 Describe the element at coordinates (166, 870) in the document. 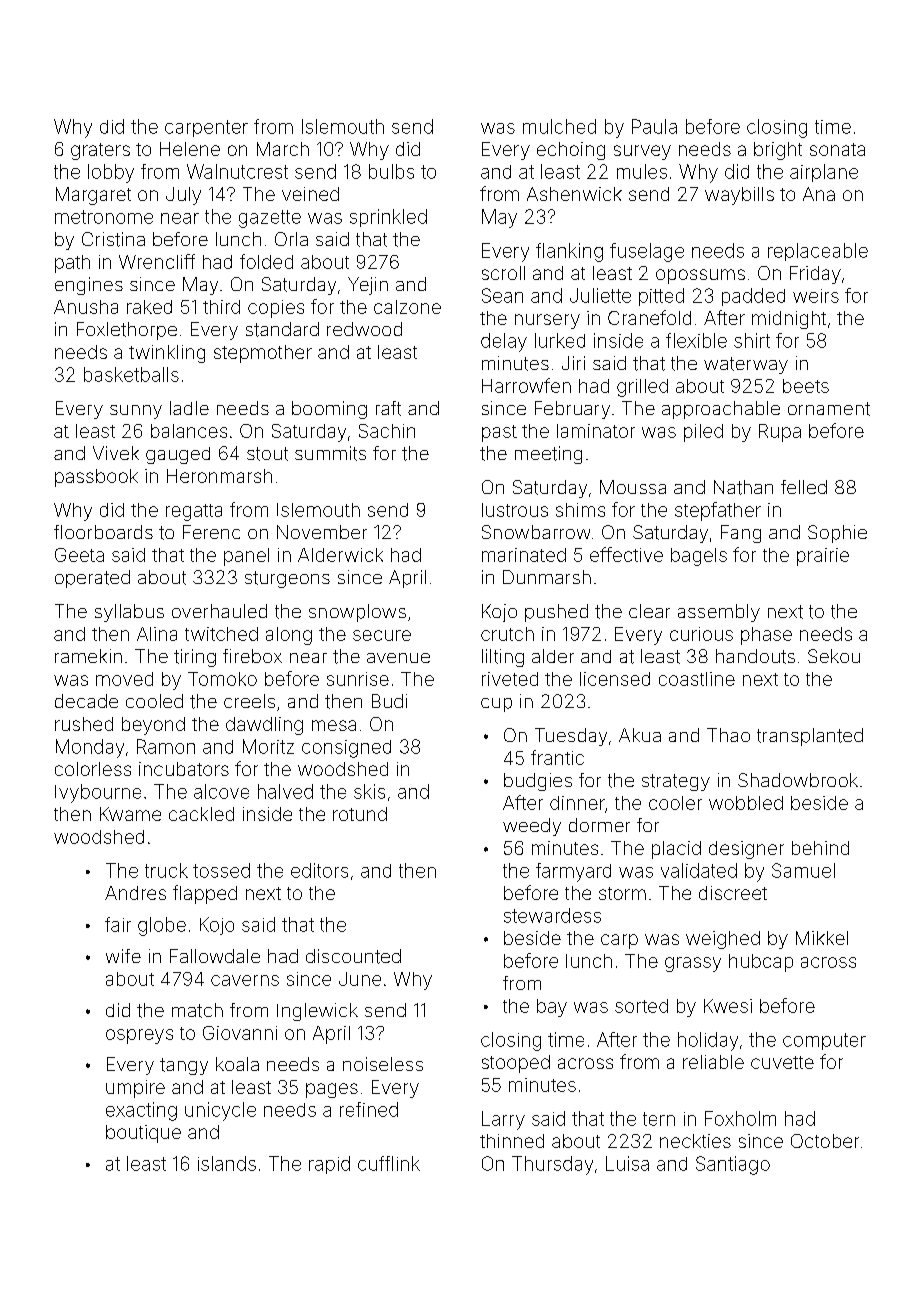

I see `truck` at that location.
